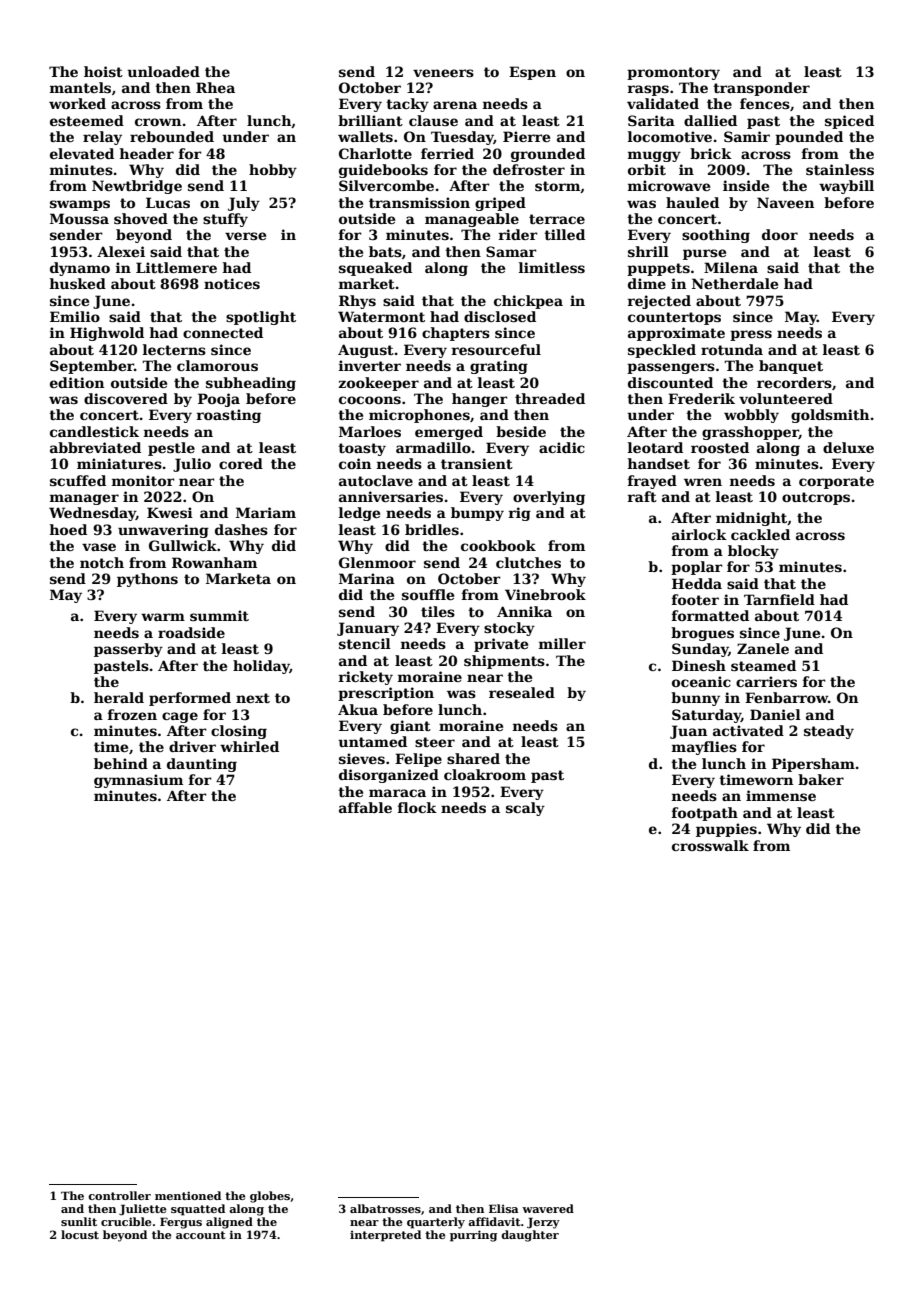 The height and width of the screenshot is (1308, 924). What do you see at coordinates (80, 1234) in the screenshot?
I see `locust` at bounding box center [80, 1234].
